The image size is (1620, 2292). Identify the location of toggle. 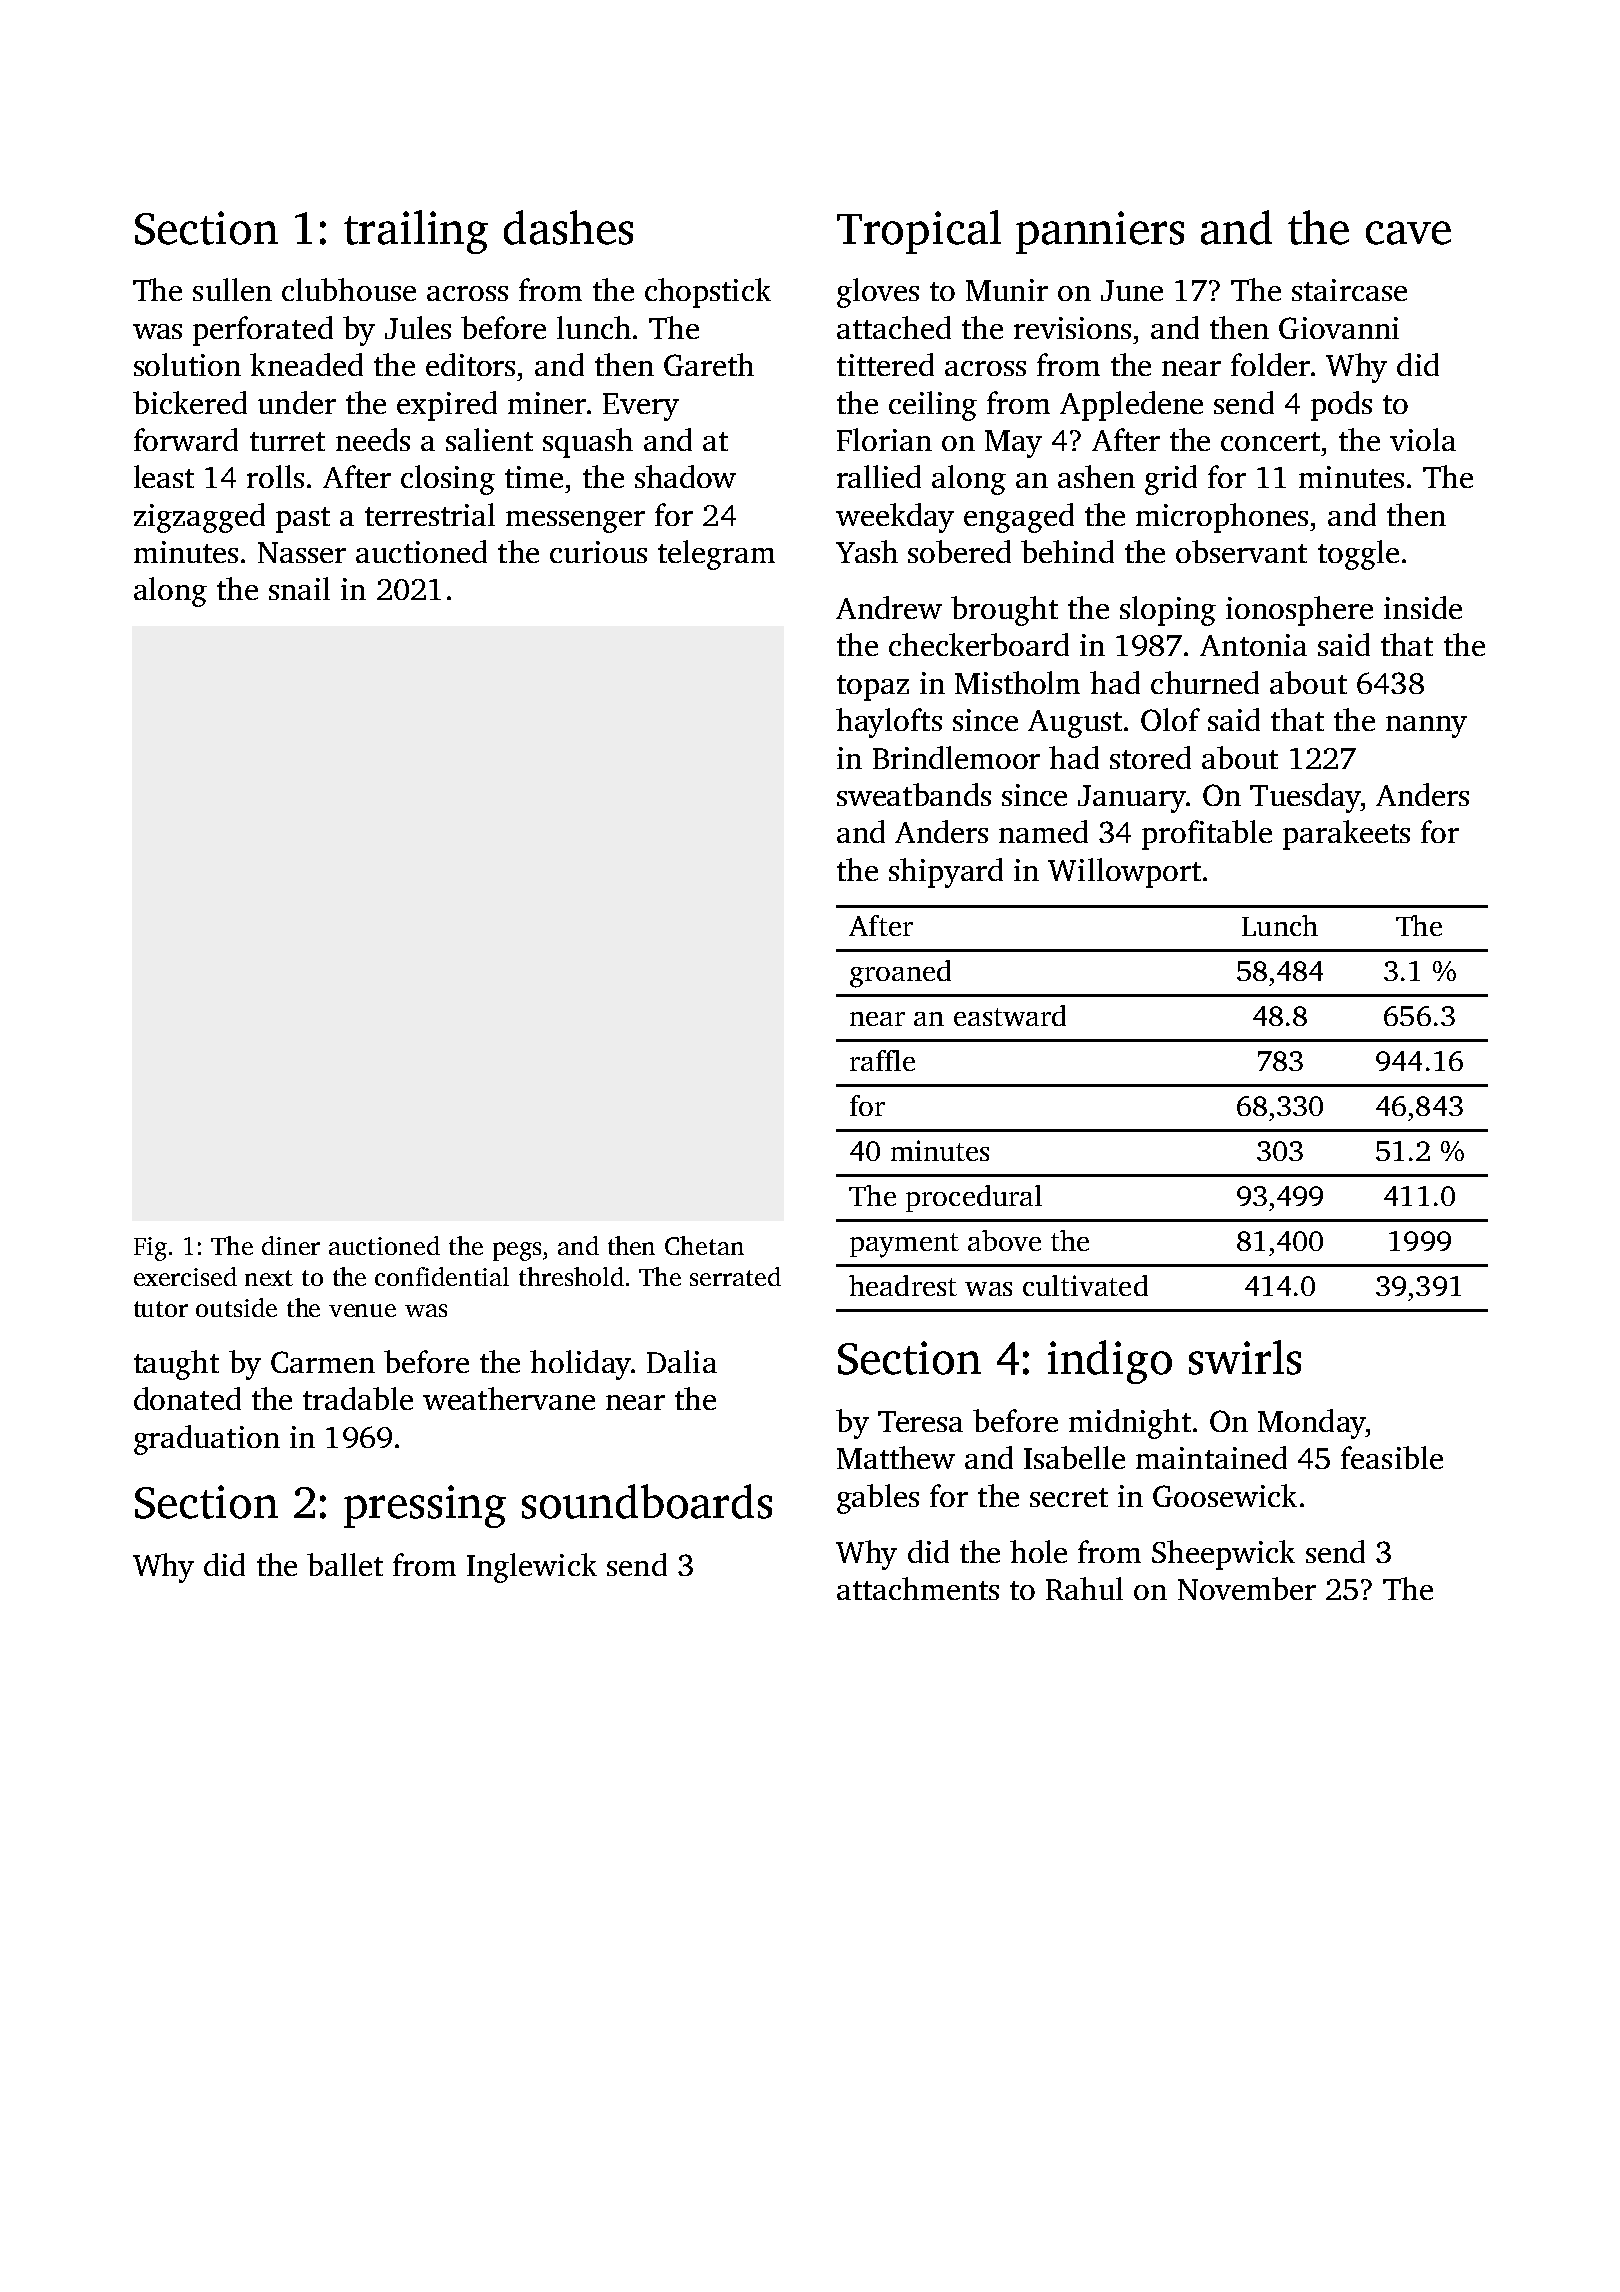
(1358, 555).
